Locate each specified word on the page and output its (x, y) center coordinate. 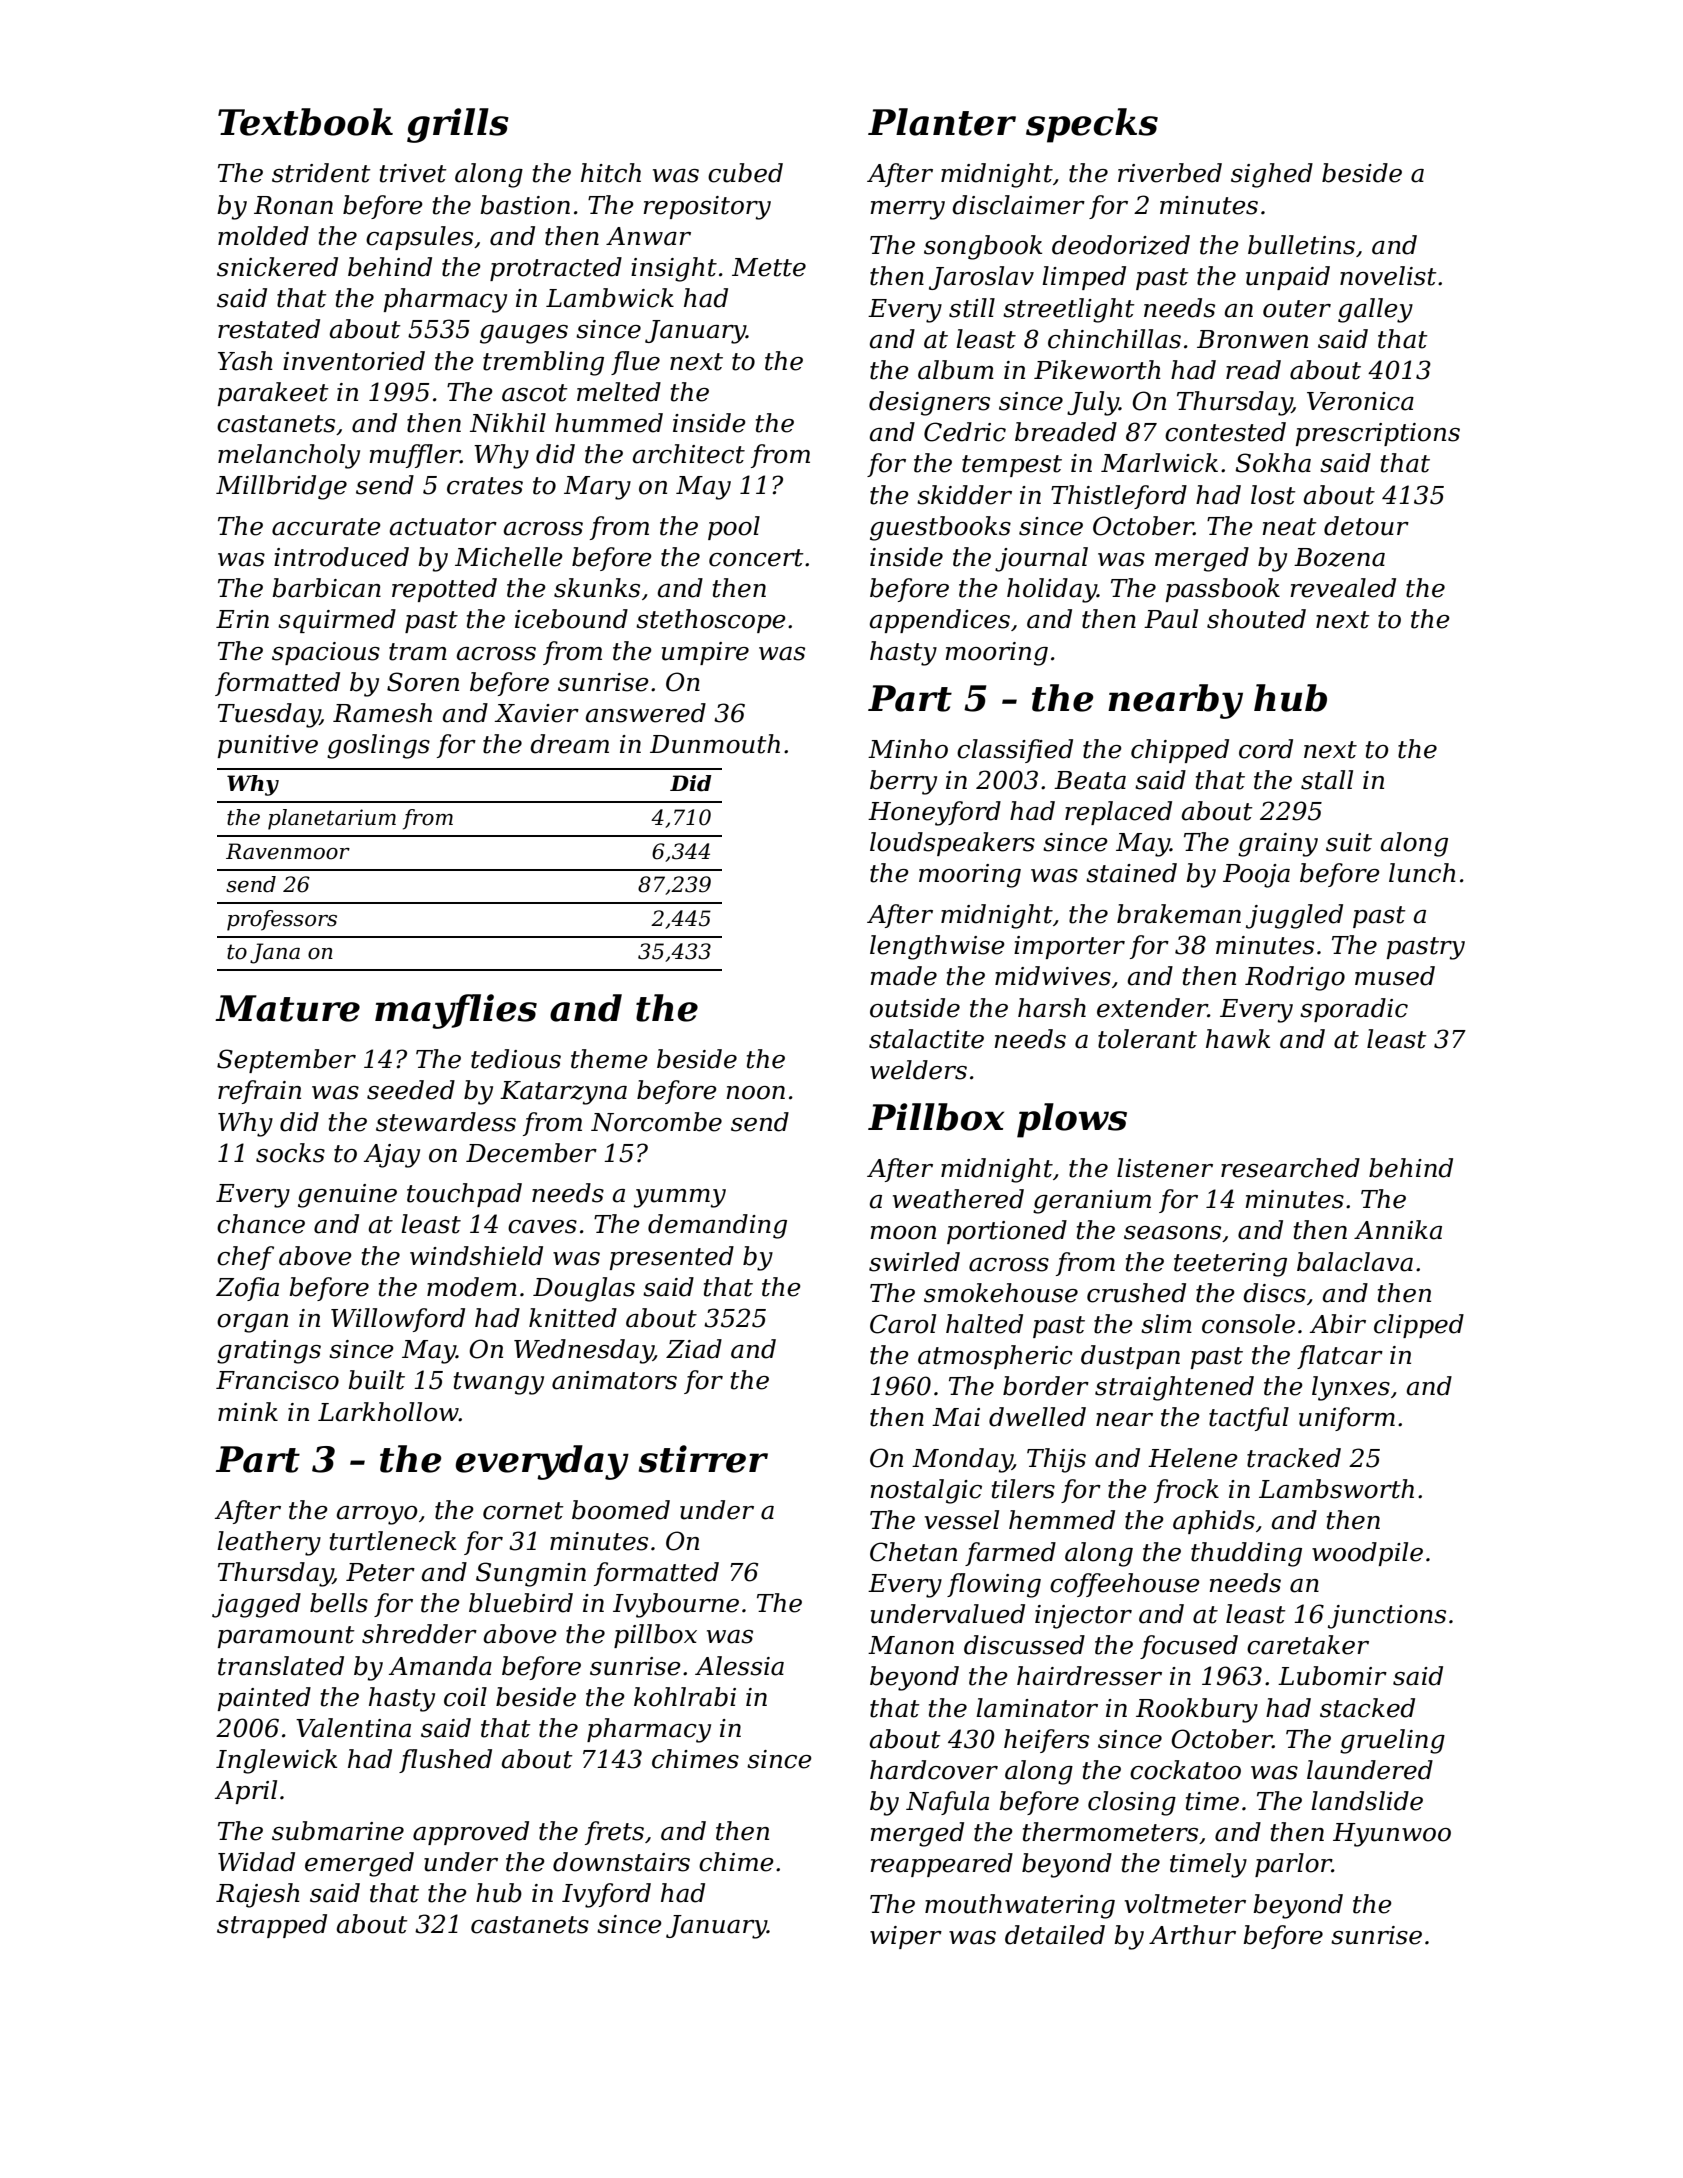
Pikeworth (1097, 370)
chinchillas (1114, 339)
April (246, 1792)
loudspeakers (952, 844)
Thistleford (1119, 497)
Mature (287, 1008)
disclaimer (1018, 205)
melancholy (289, 456)
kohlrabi (685, 1697)
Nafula (947, 1803)
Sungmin (531, 1574)
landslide (1367, 1801)
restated (269, 329)
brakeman (1179, 914)
